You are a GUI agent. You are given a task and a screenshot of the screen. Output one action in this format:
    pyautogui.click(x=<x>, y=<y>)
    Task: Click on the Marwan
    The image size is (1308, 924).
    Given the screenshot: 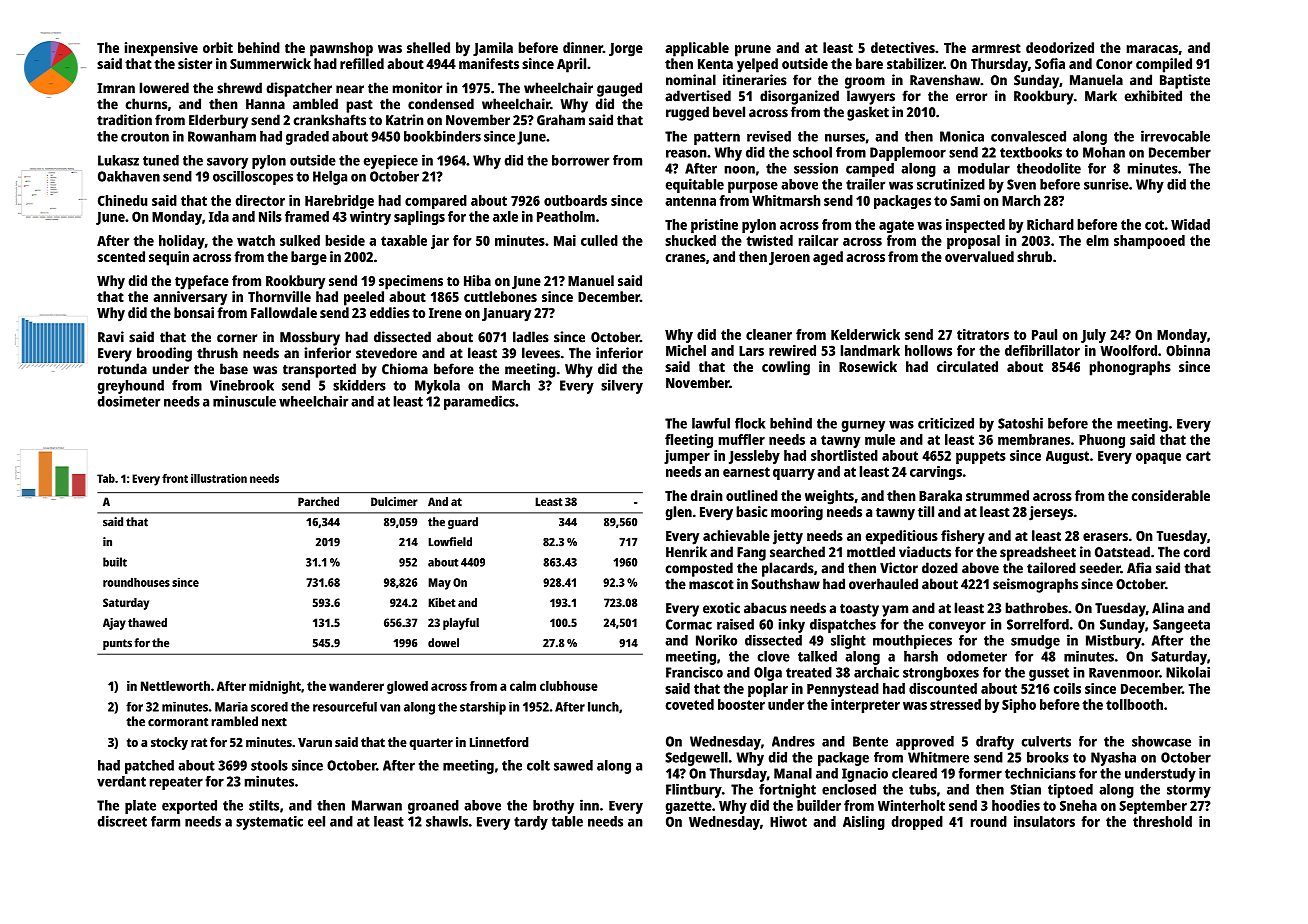 What is the action you would take?
    pyautogui.click(x=377, y=805)
